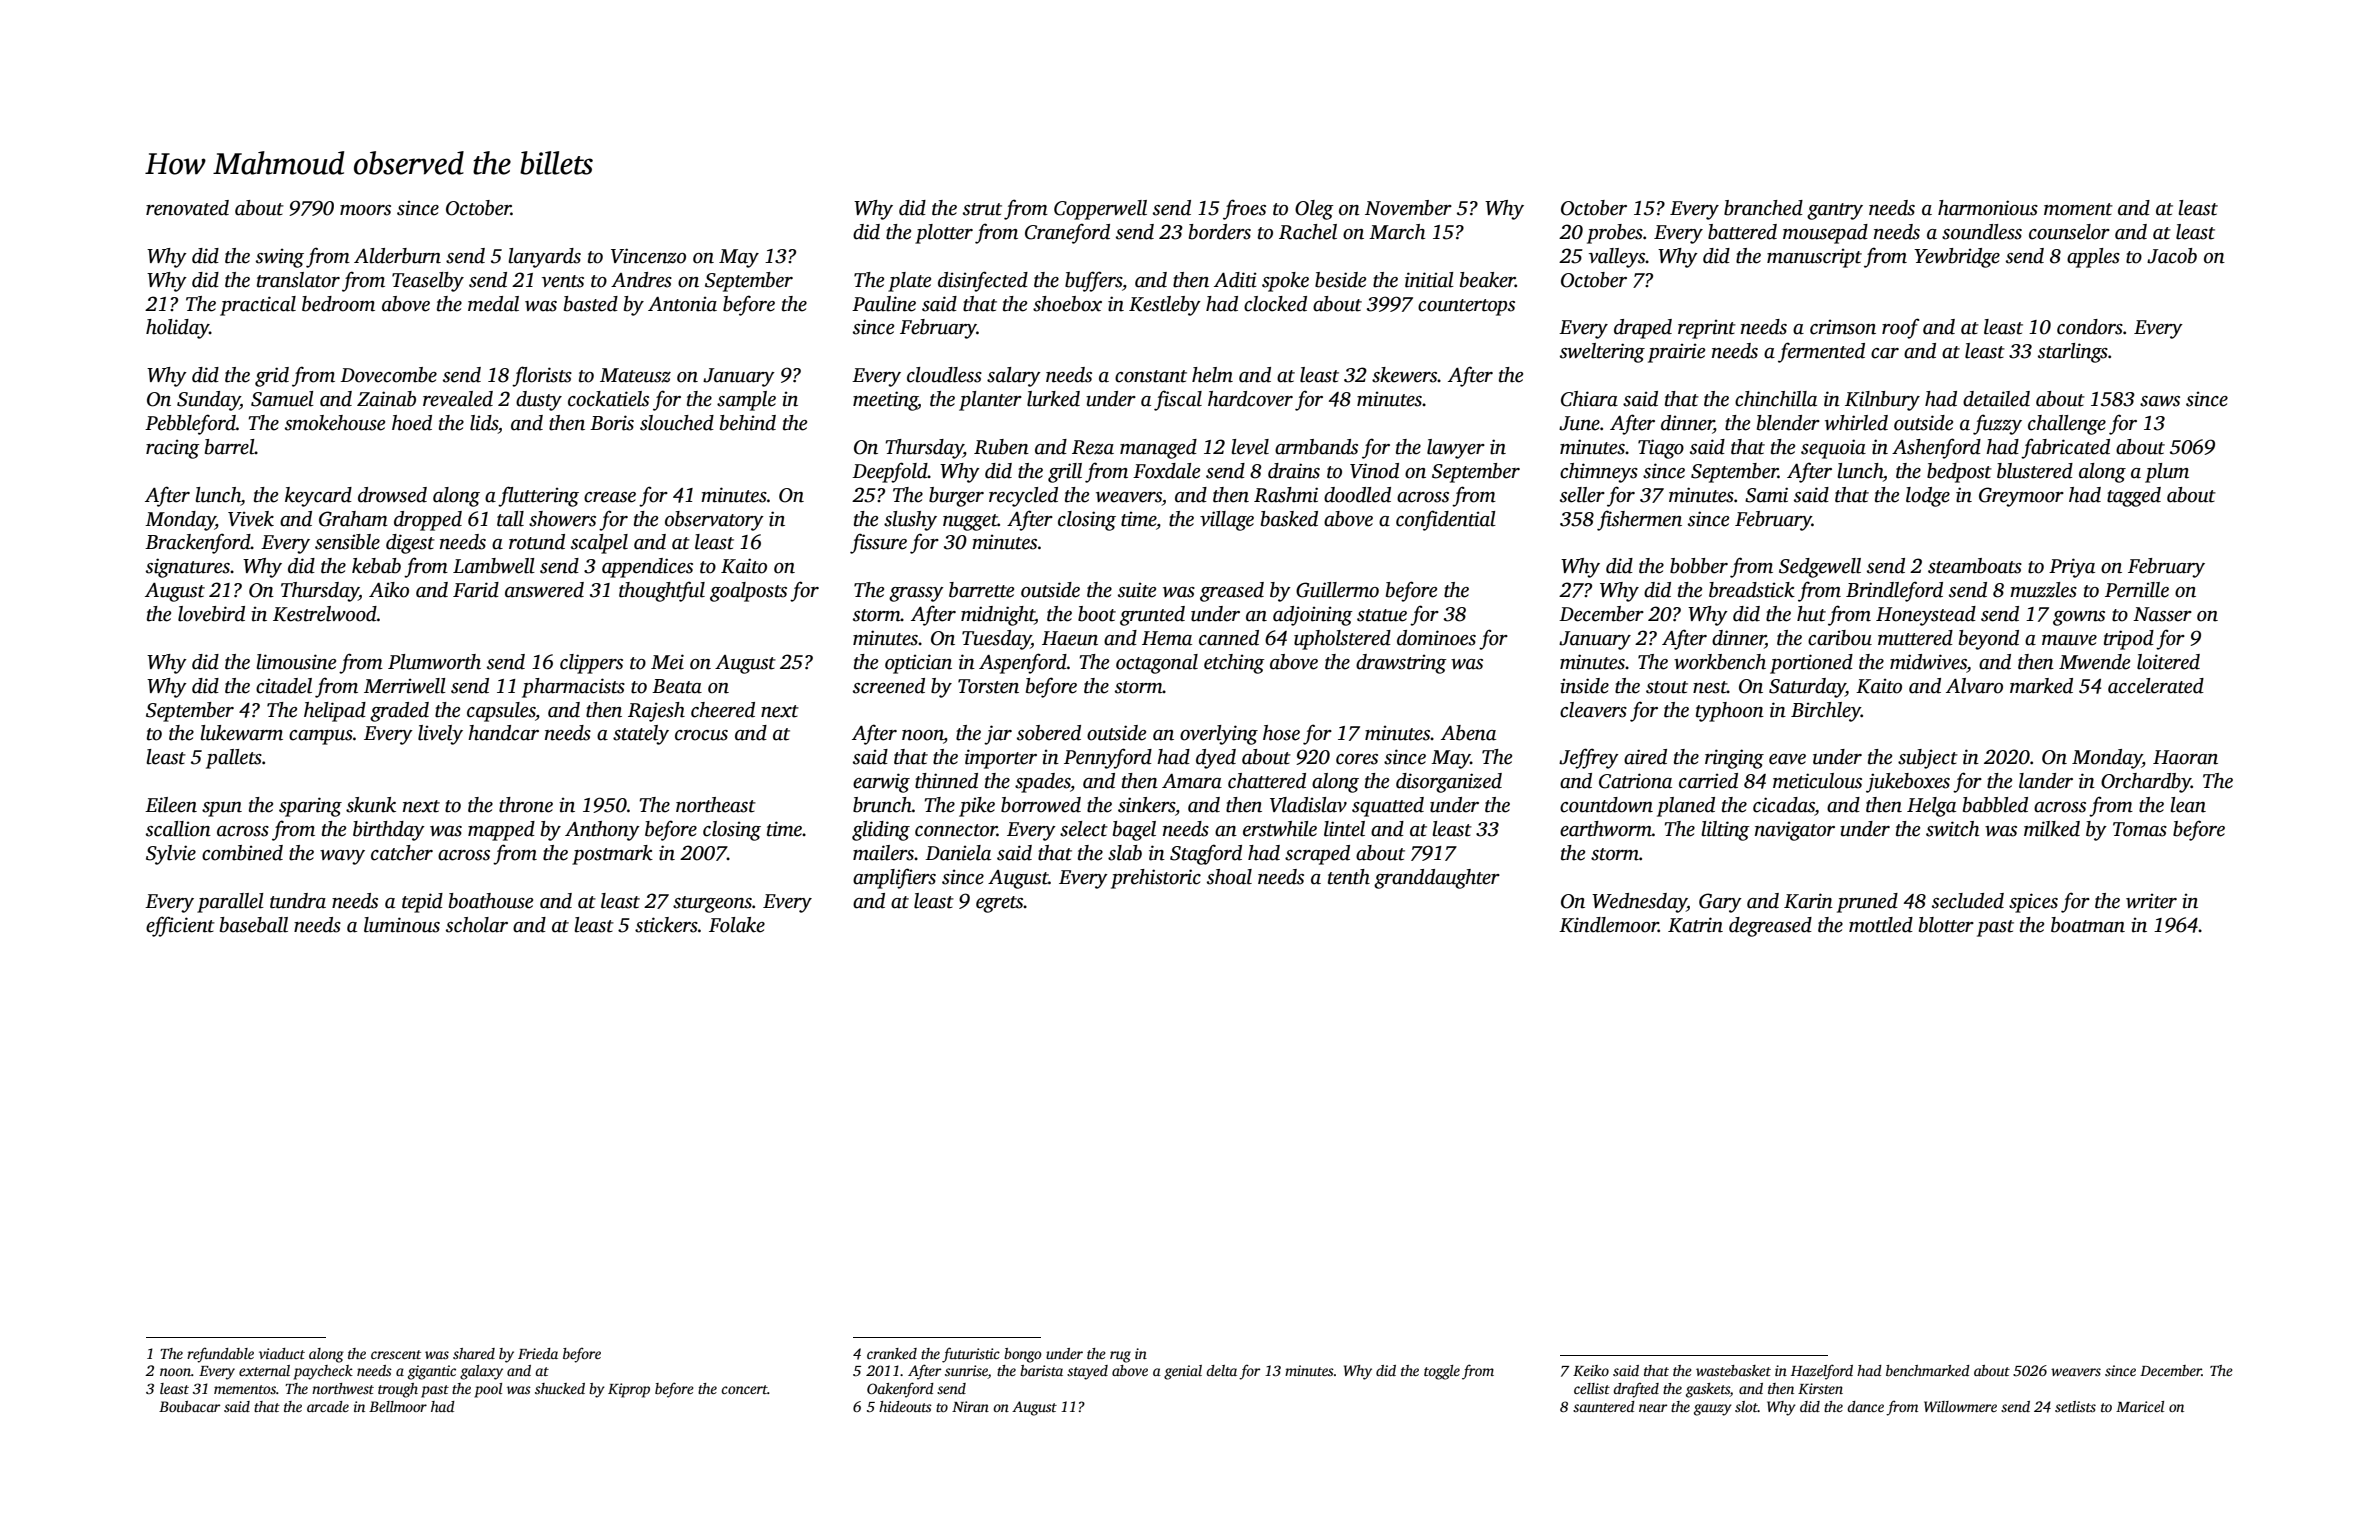 This image has height=1540, width=2380. I want to click on mementos, so click(245, 1389).
